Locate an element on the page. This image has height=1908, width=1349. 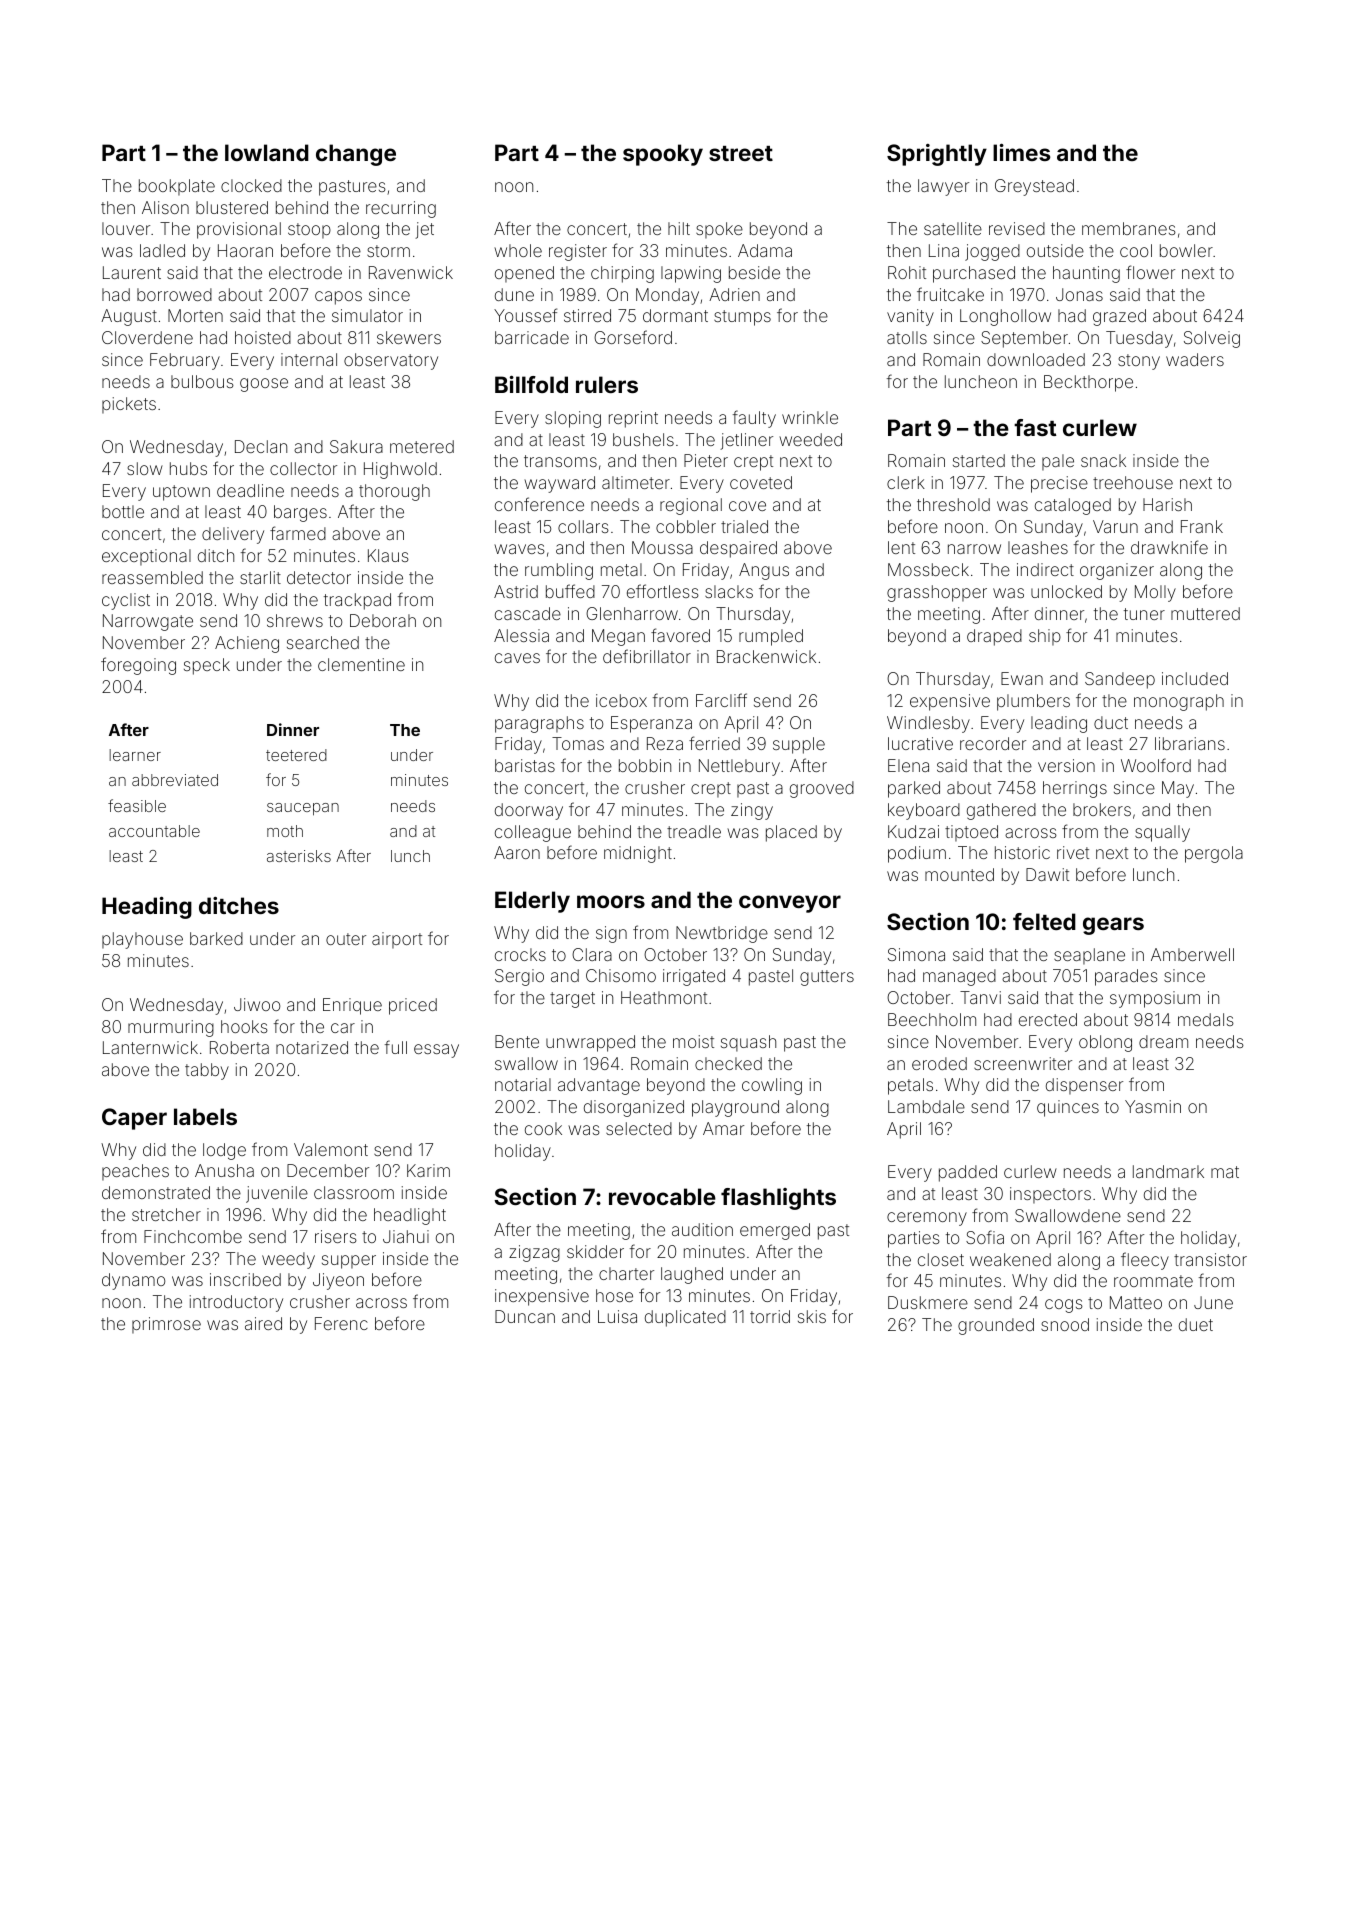
moist is located at coordinates (693, 1041).
